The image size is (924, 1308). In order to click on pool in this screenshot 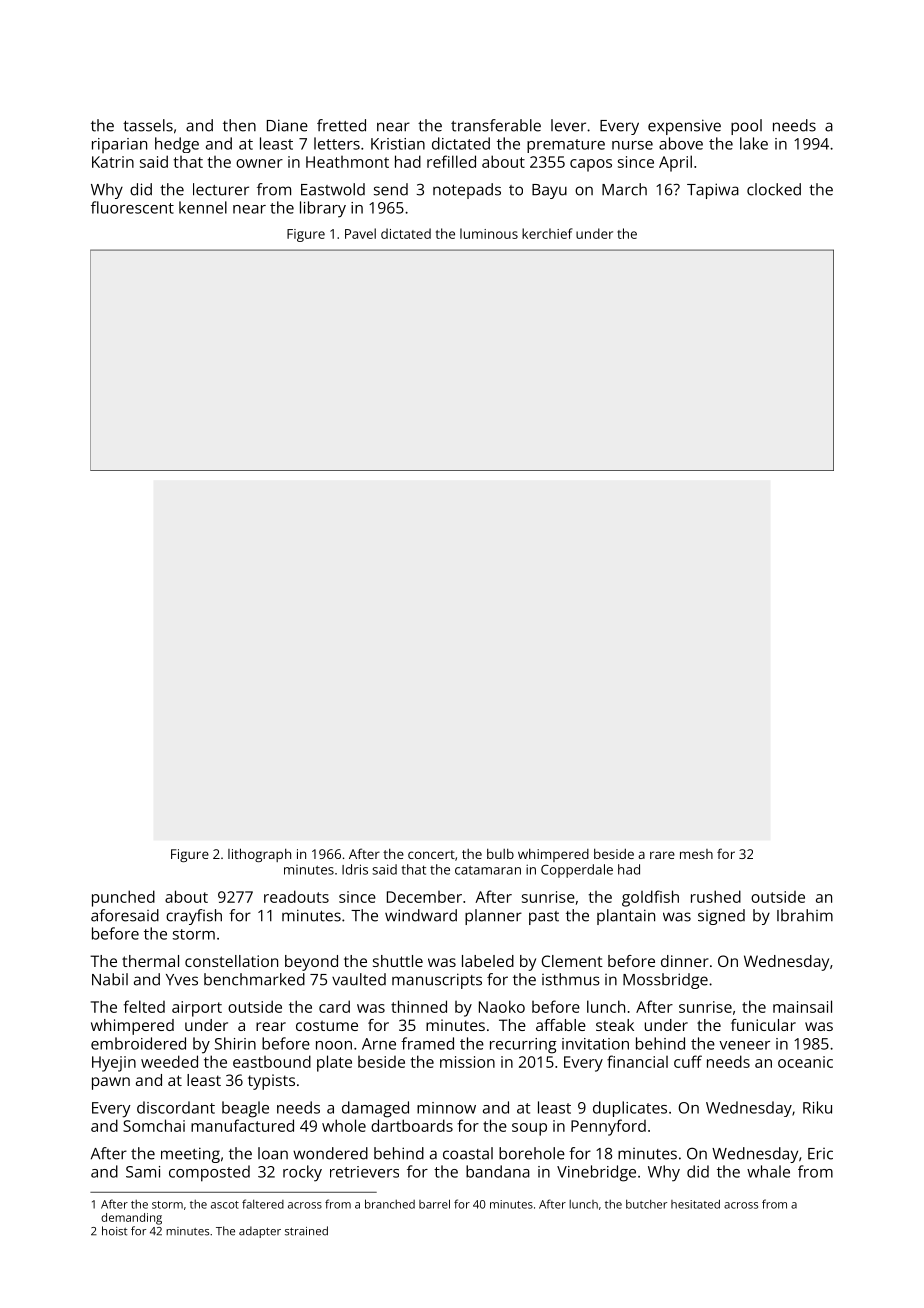, I will do `click(746, 127)`.
